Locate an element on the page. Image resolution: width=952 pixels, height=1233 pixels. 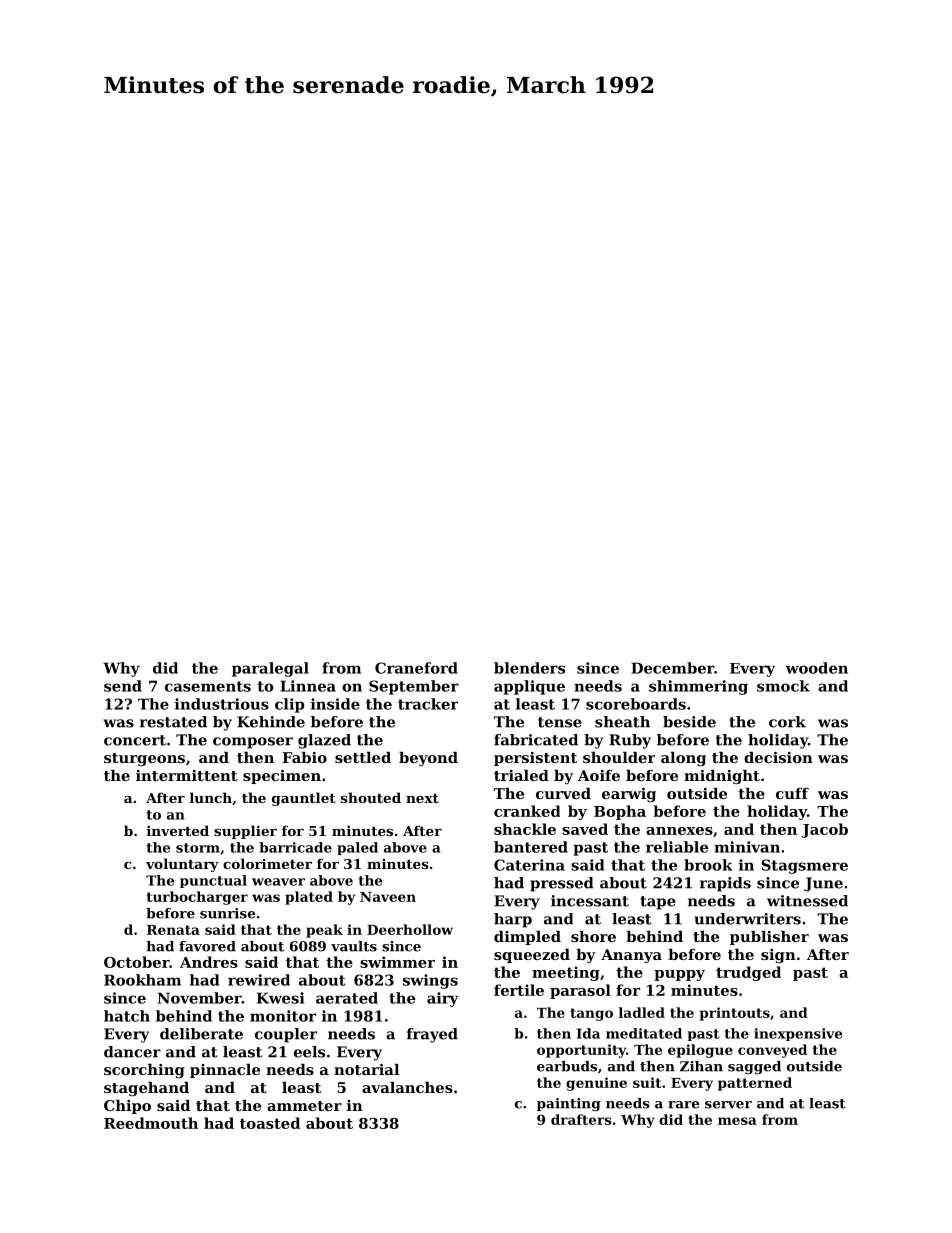
shimmering is located at coordinates (698, 687).
